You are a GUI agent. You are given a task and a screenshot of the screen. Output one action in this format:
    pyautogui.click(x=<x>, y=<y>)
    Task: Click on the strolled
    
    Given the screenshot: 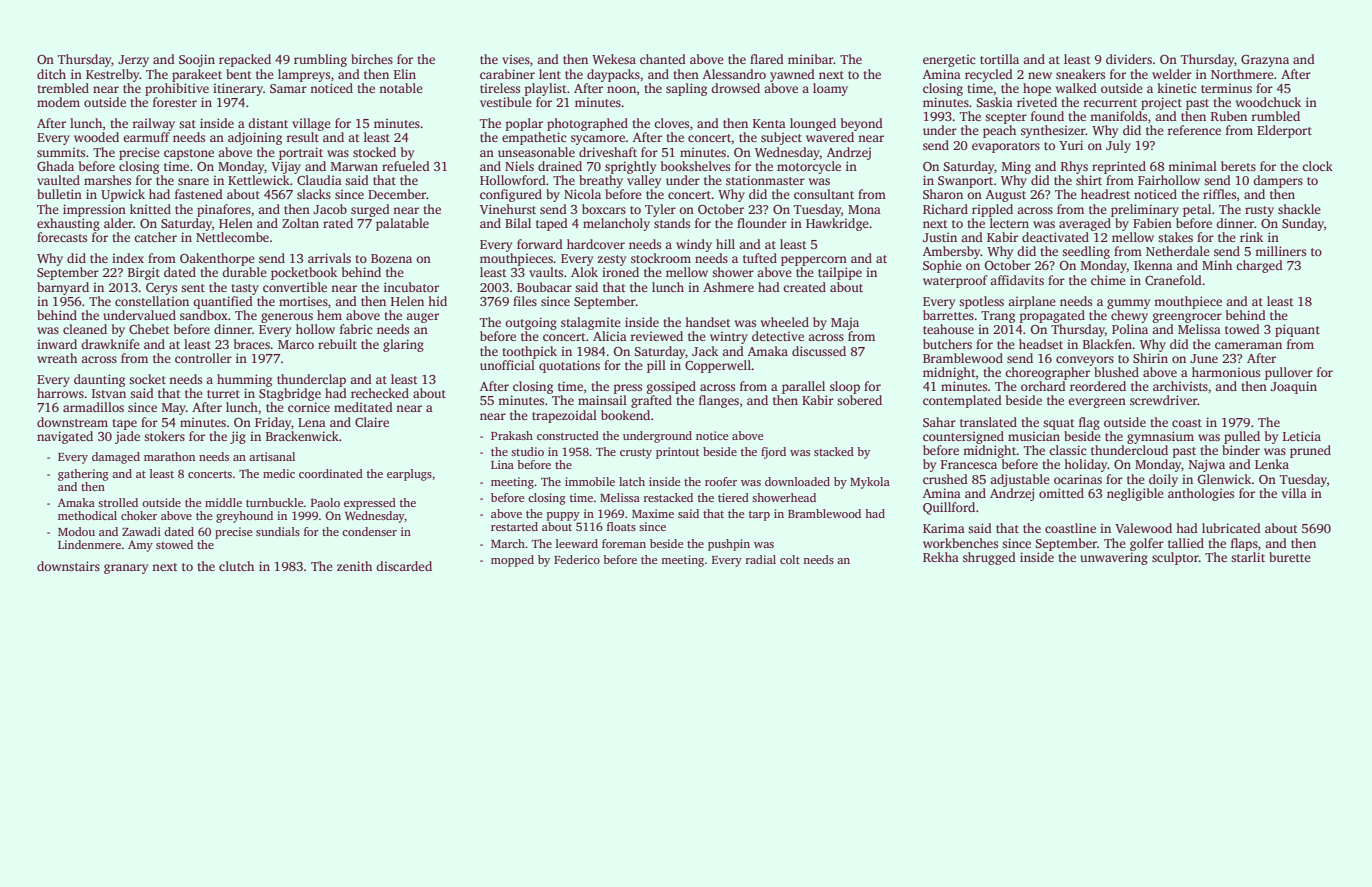 What is the action you would take?
    pyautogui.click(x=118, y=502)
